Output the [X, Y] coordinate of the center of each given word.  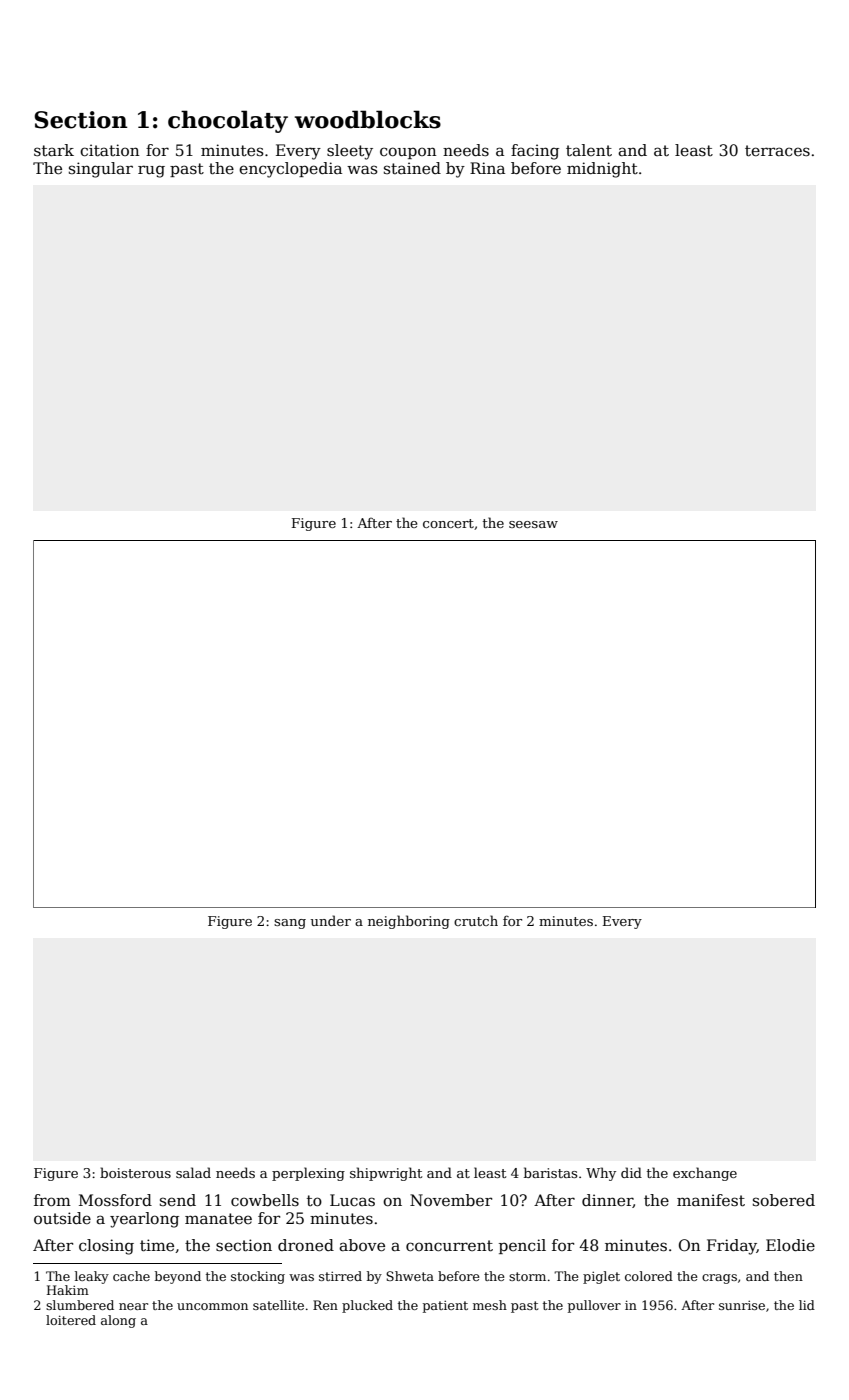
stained [412, 168]
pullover [594, 1306]
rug [151, 171]
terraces [777, 151]
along [118, 1321]
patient [445, 1306]
